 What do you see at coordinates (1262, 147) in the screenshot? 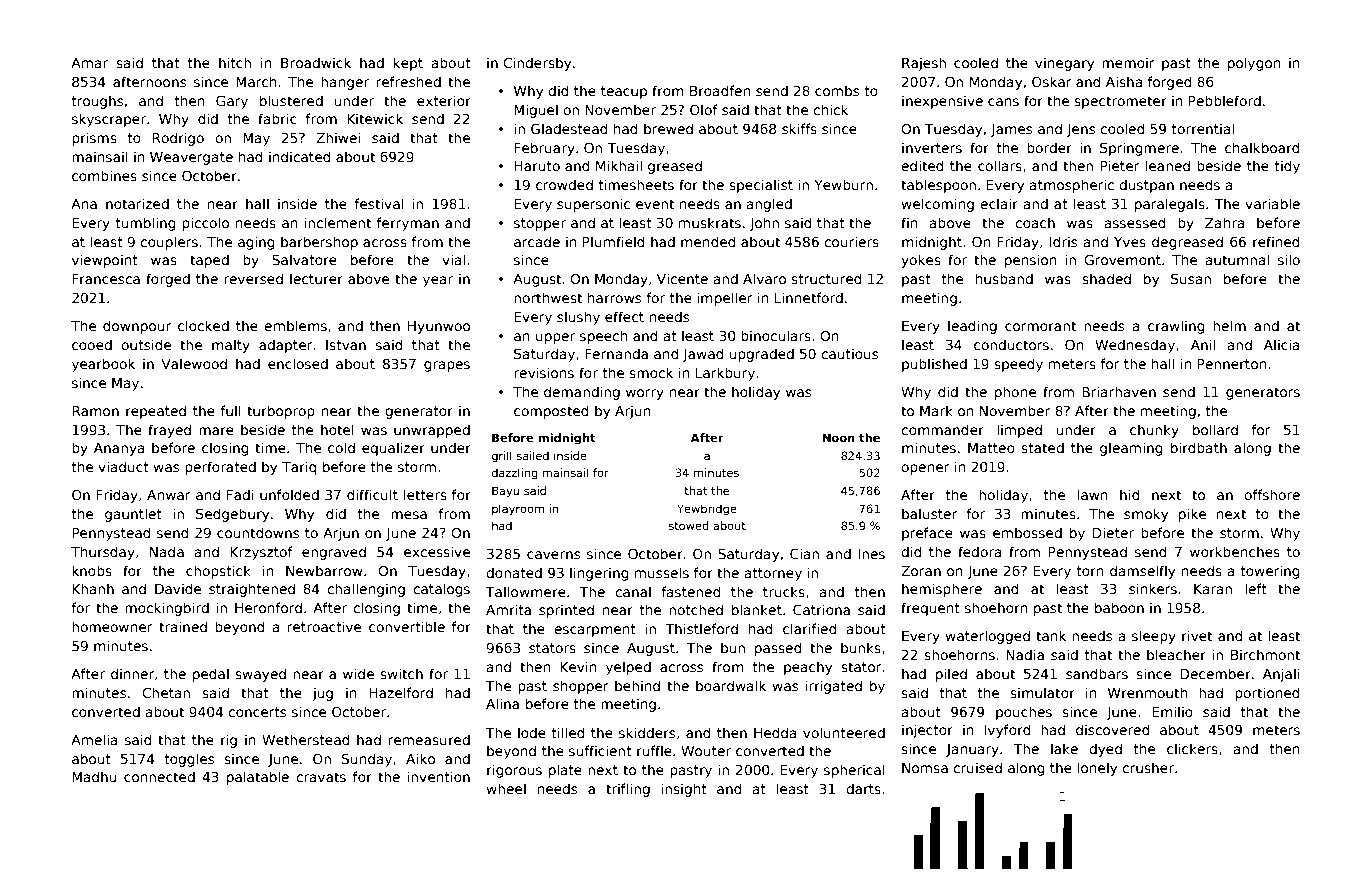
I see `chalkboard` at bounding box center [1262, 147].
